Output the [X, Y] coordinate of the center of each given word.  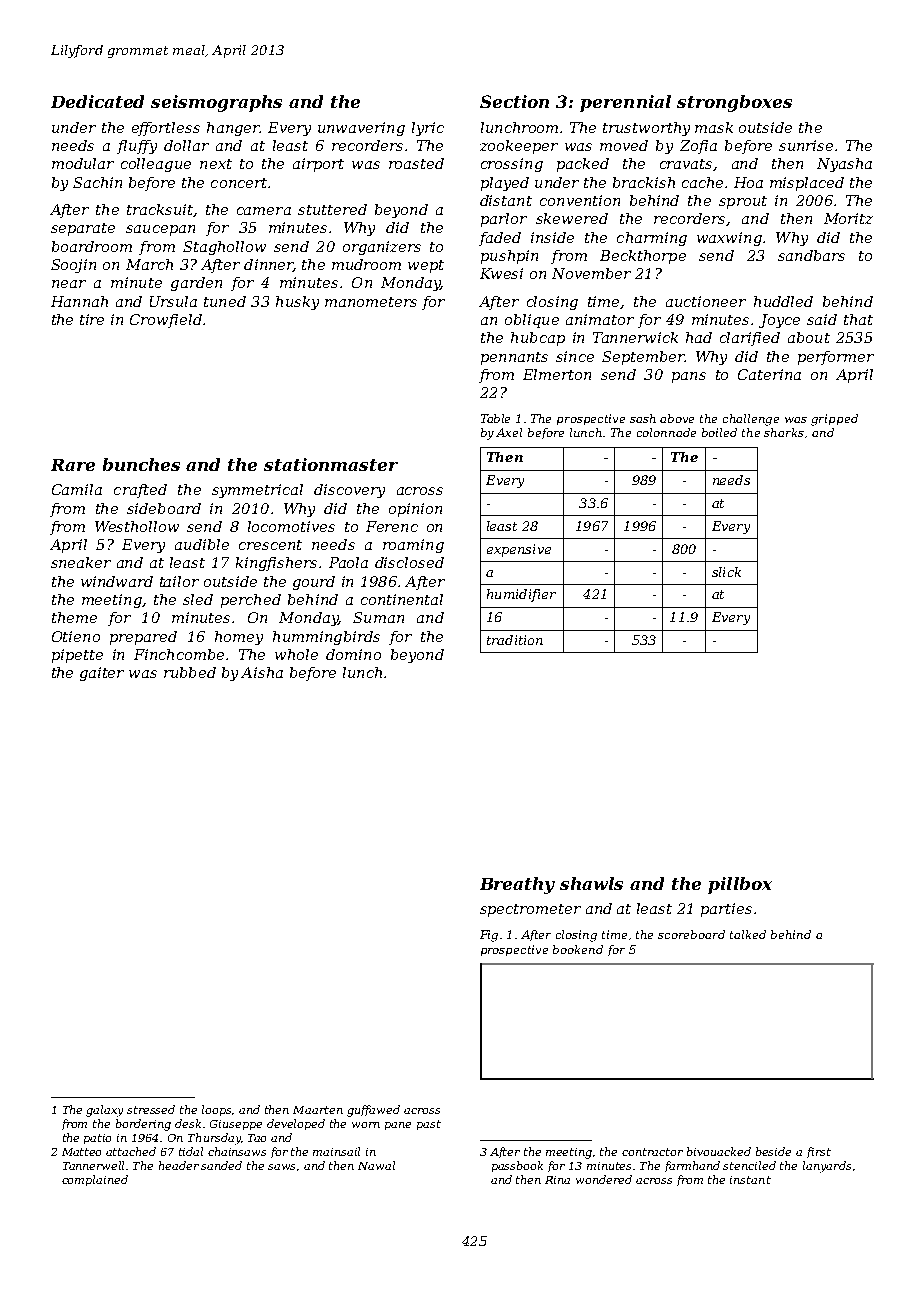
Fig [489, 936]
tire [92, 319]
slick [726, 572]
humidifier [521, 595]
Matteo [81, 1152]
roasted [416, 163]
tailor [179, 581]
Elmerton [557, 374]
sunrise [806, 145]
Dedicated [97, 101]
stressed [151, 1109]
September [643, 358]
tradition [515, 640]
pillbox [740, 885]
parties [726, 910]
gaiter [102, 674]
